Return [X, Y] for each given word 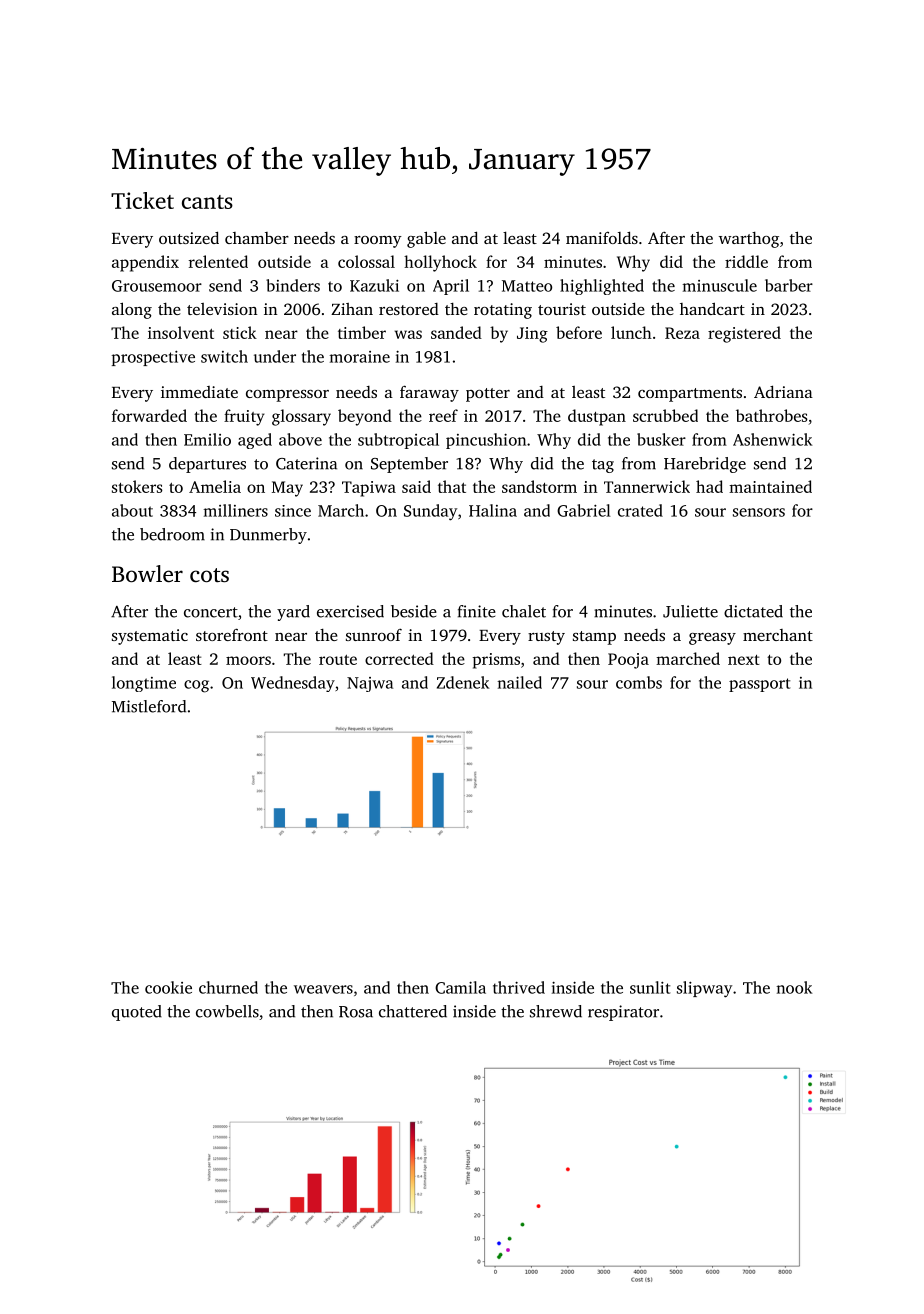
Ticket [142, 200]
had [709, 486]
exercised [350, 611]
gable [426, 239]
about [132, 510]
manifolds [602, 237]
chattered [413, 1011]
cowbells [227, 1011]
